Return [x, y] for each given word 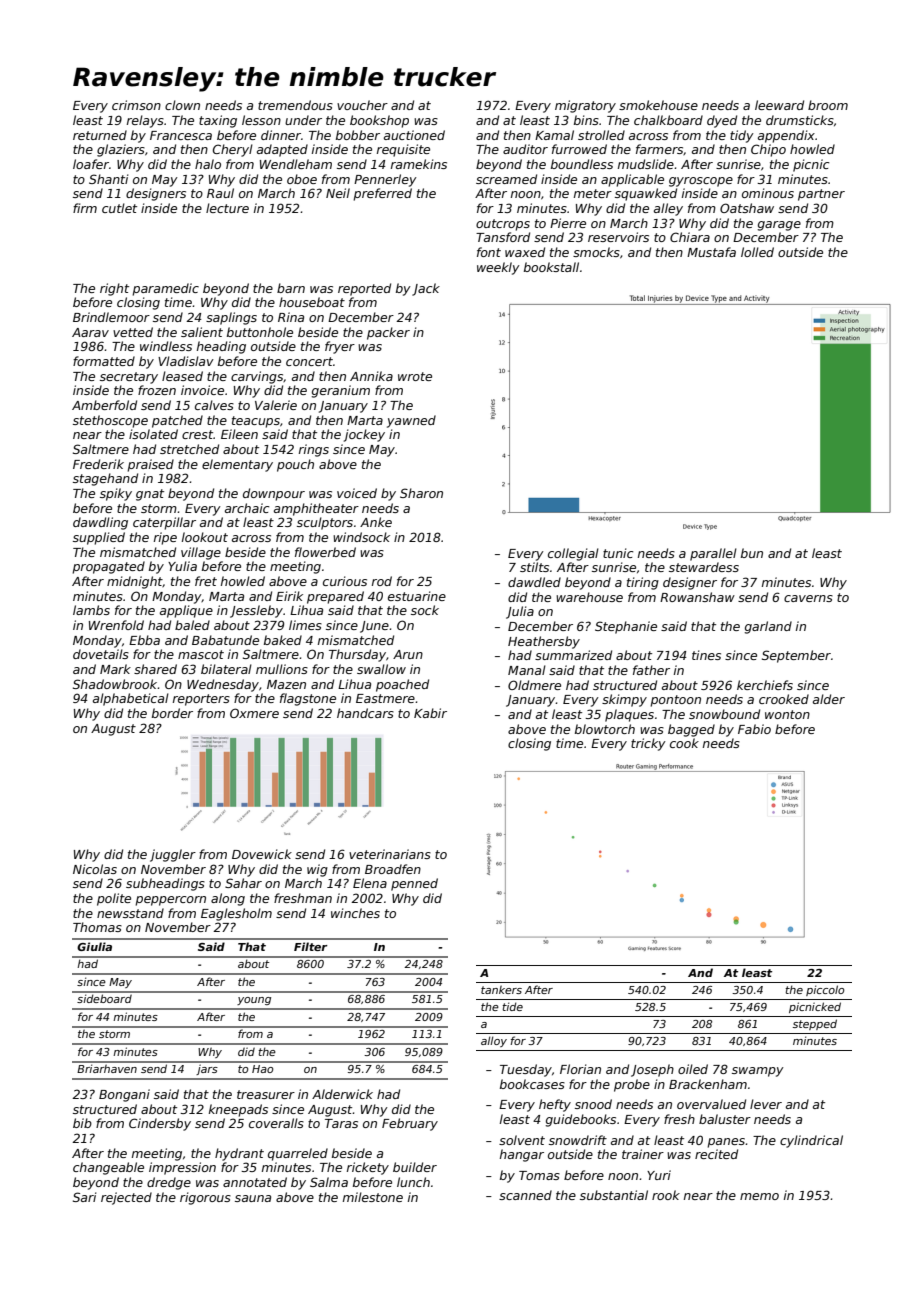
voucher [362, 105]
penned [414, 884]
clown [182, 105]
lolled [757, 252]
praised [150, 465]
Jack [426, 289]
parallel [713, 554]
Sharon [421, 493]
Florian [580, 1069]
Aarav [90, 332]
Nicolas [95, 869]
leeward [779, 105]
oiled [693, 1069]
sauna [253, 1198]
